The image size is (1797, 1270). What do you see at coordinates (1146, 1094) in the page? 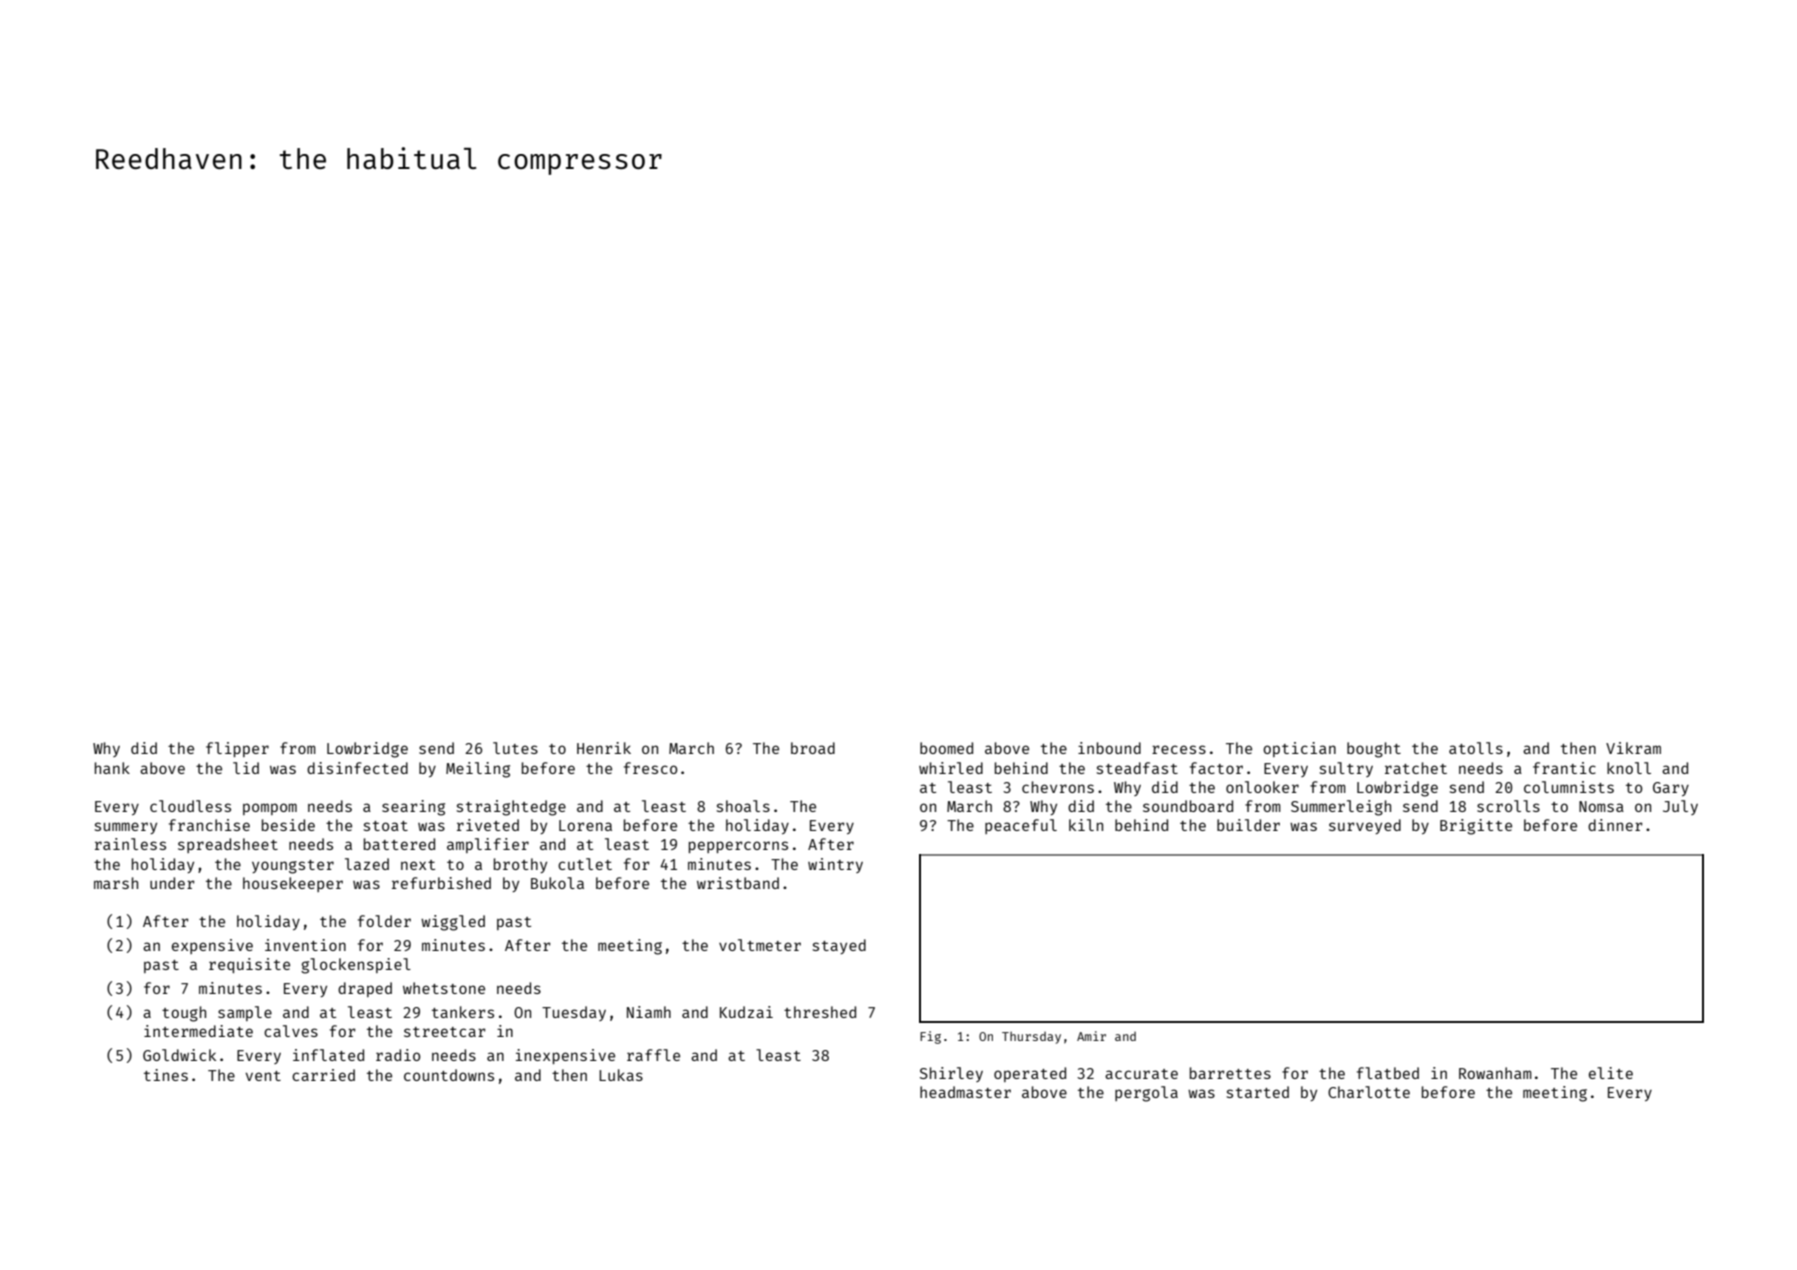
I see `pergola` at bounding box center [1146, 1094].
